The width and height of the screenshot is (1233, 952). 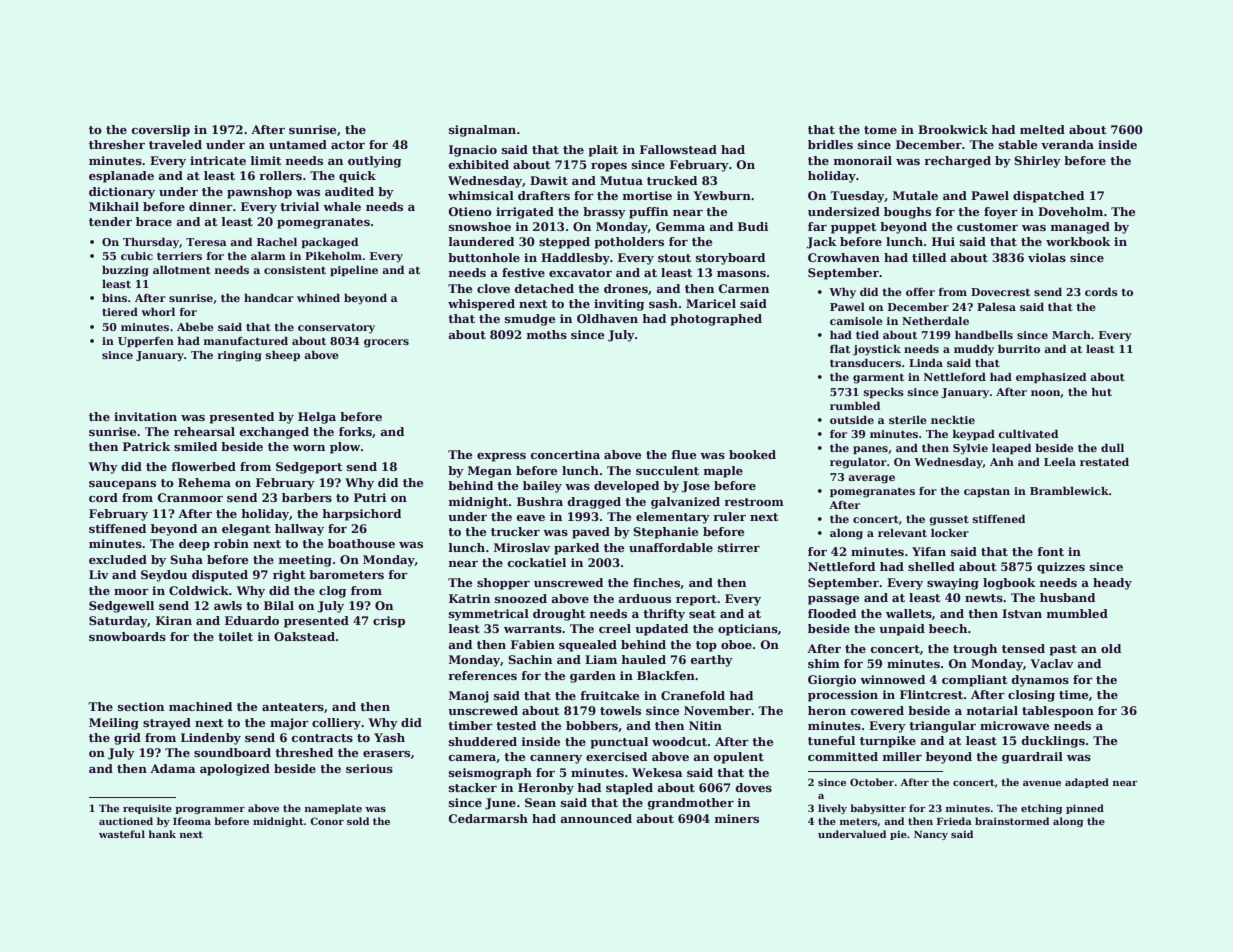 What do you see at coordinates (481, 195) in the screenshot?
I see `whimsical` at bounding box center [481, 195].
